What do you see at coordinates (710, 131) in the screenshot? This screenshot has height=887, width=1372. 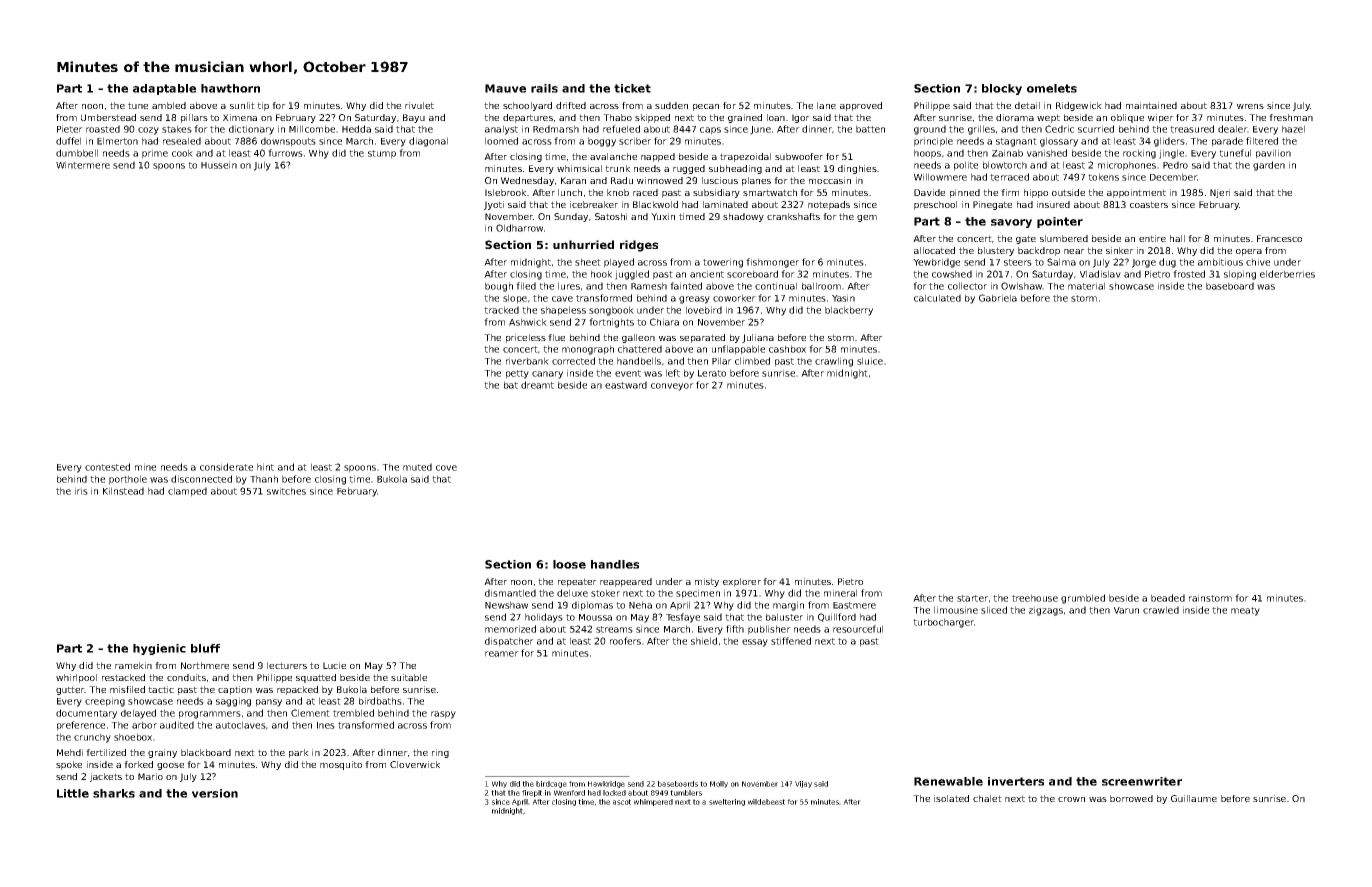 I see `caps` at bounding box center [710, 131].
